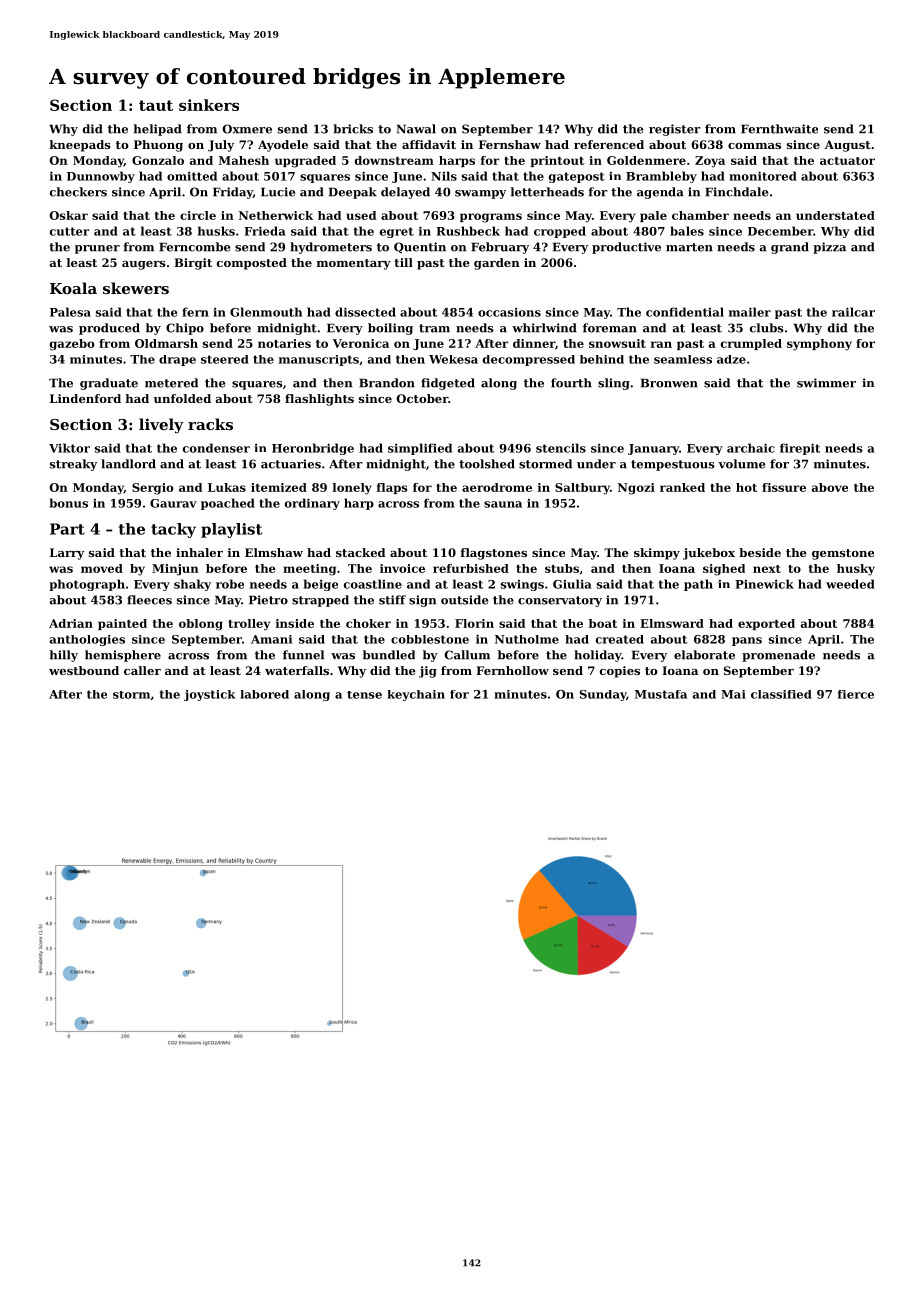 This document has width=924, height=1308. Describe the element at coordinates (353, 193) in the document. I see `Deepak` at that location.
